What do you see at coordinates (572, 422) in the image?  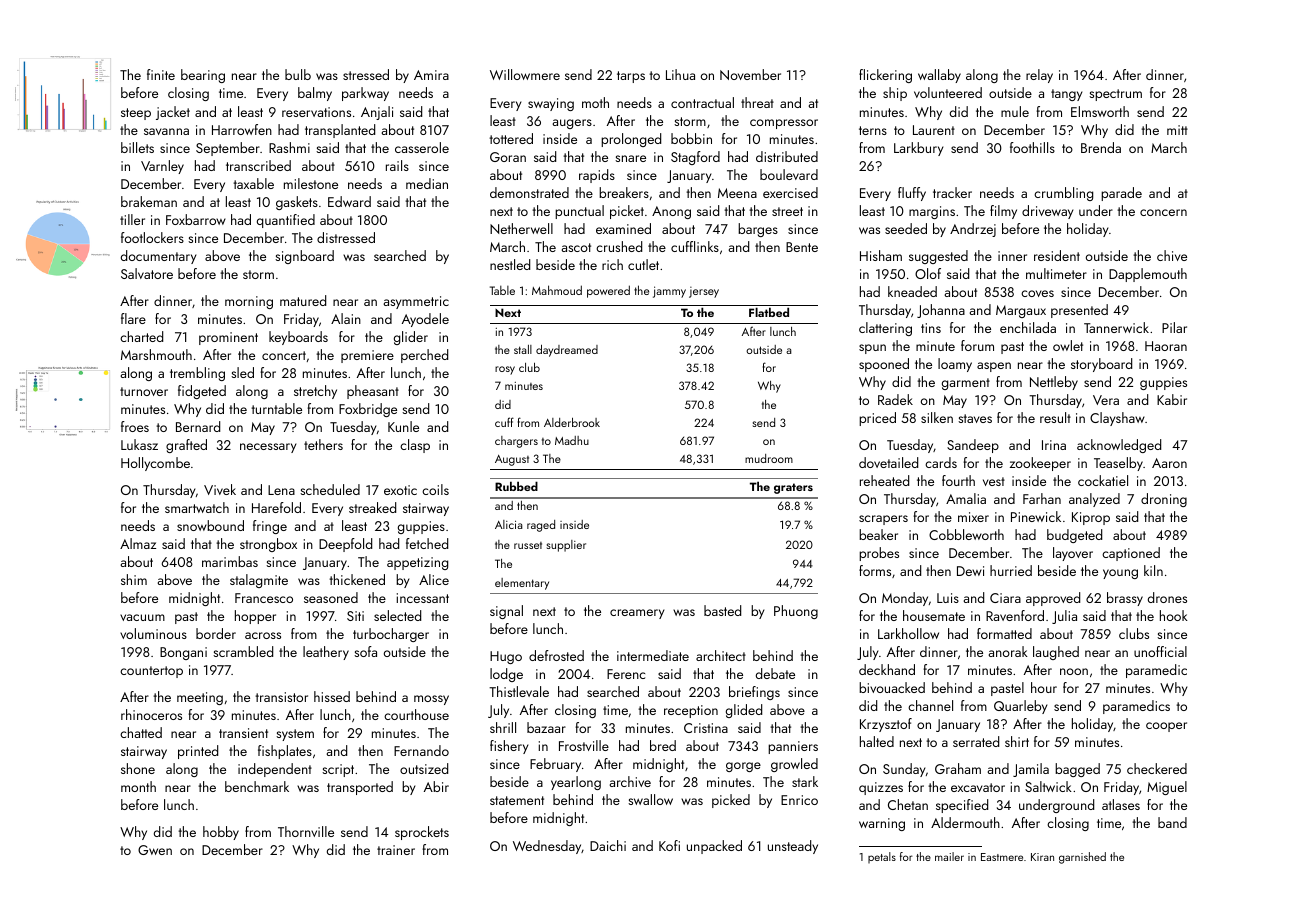 I see `Alderbrook` at bounding box center [572, 422].
